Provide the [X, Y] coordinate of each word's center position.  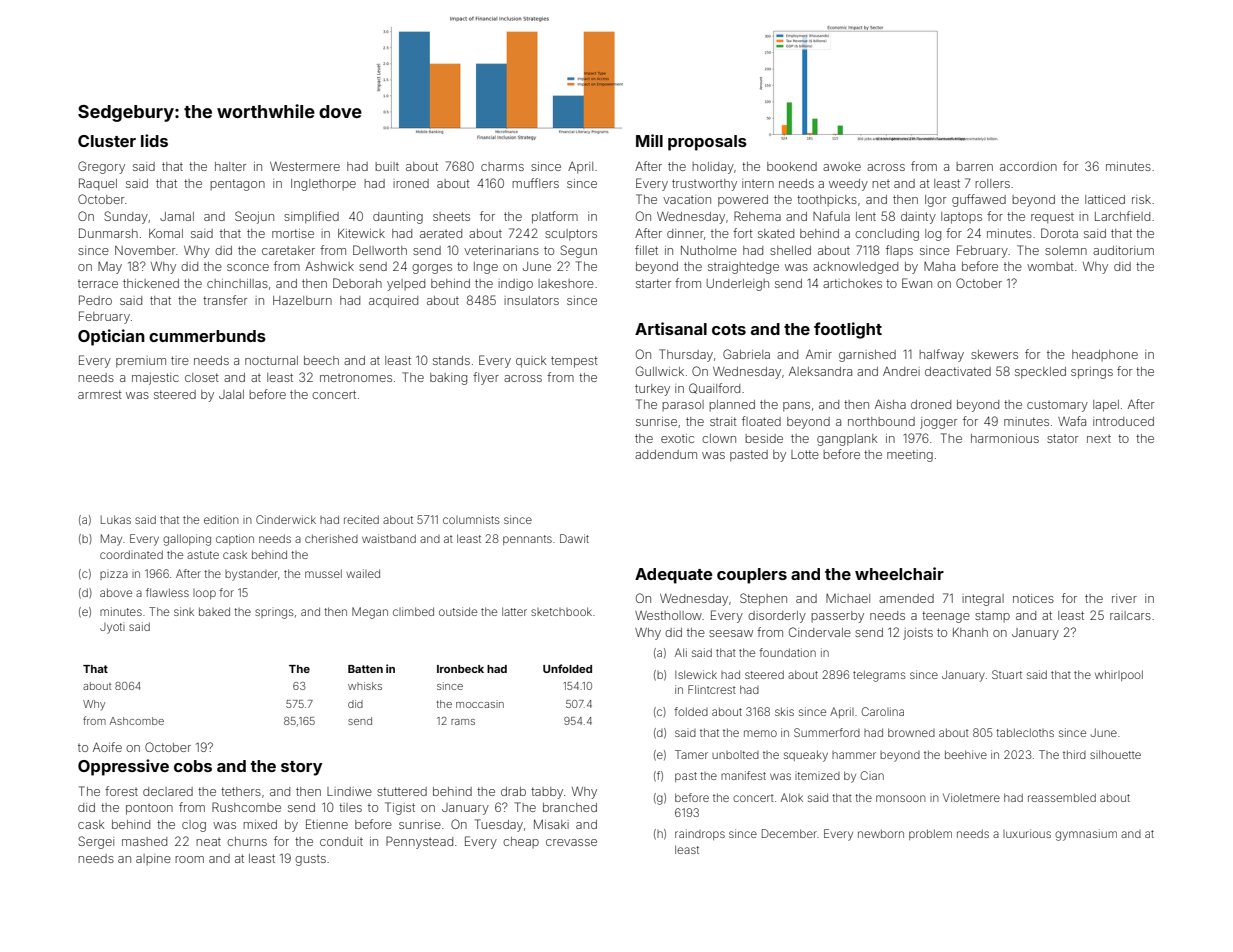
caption [235, 539]
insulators [531, 300]
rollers [992, 183]
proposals [707, 143]
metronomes [356, 378]
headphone [1105, 355]
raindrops [700, 834]
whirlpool [1119, 675]
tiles [350, 807]
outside [458, 611]
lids [154, 140]
